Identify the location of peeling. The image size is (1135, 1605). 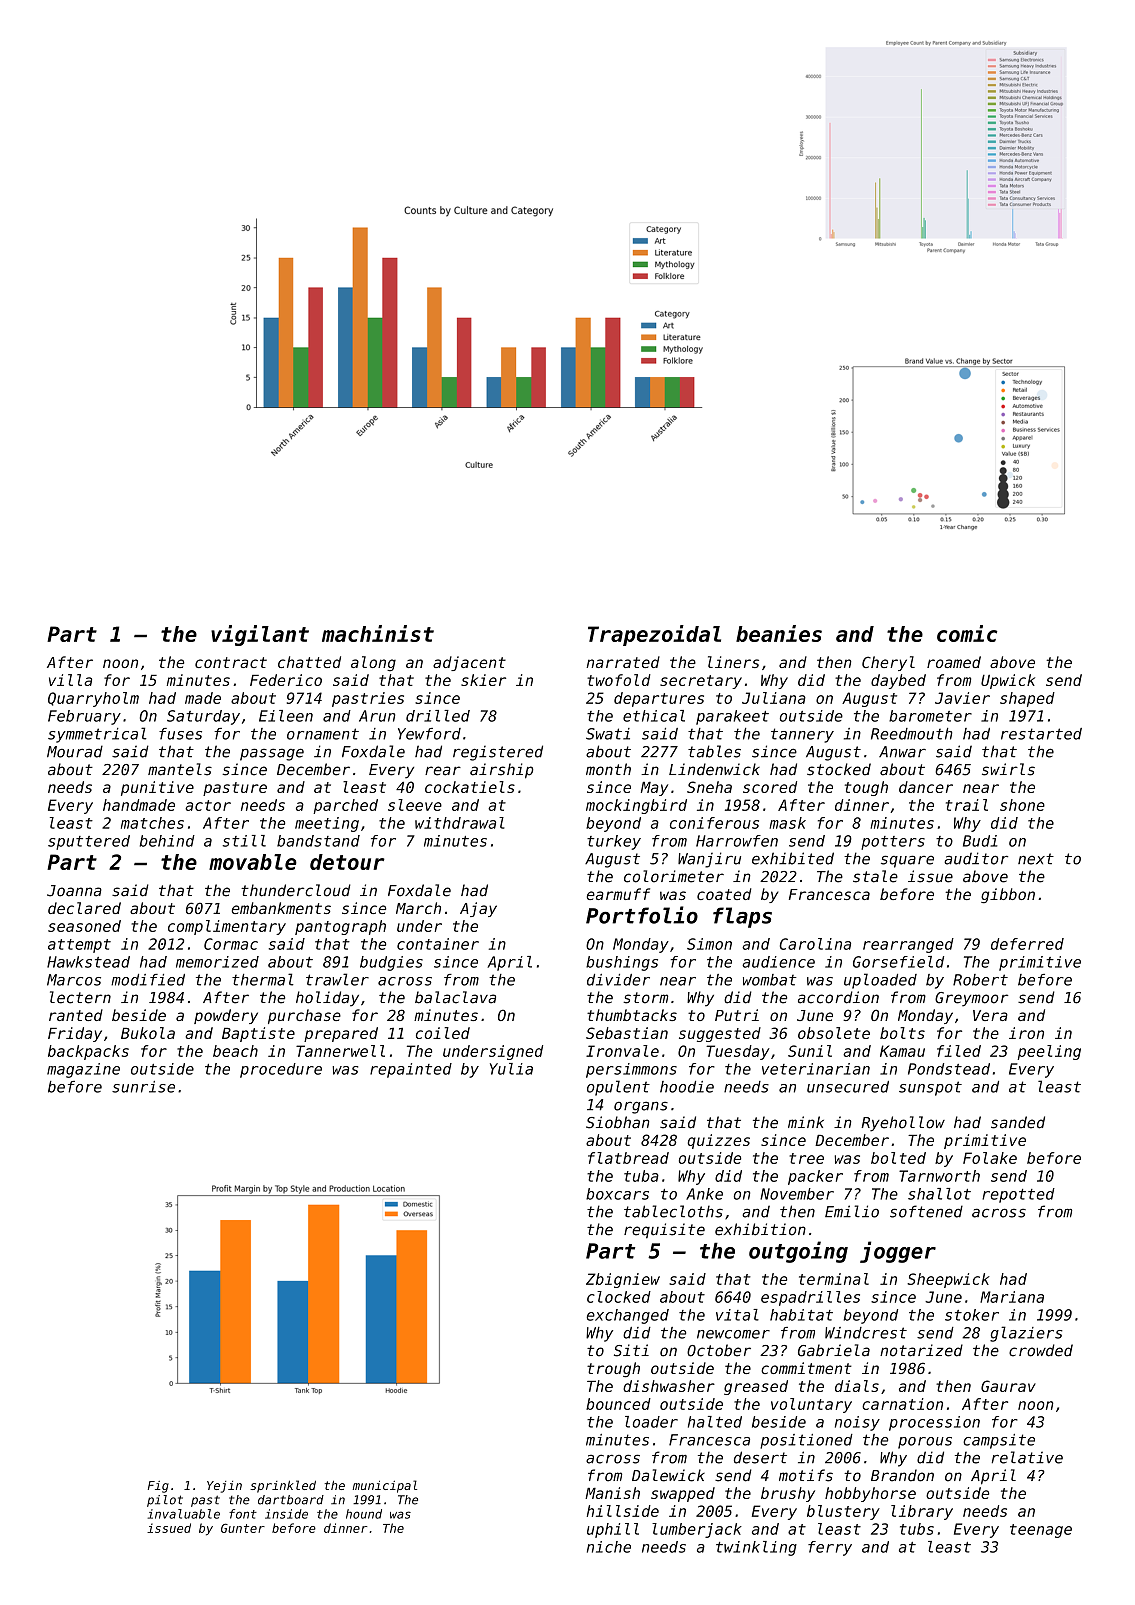
(1049, 1052).
